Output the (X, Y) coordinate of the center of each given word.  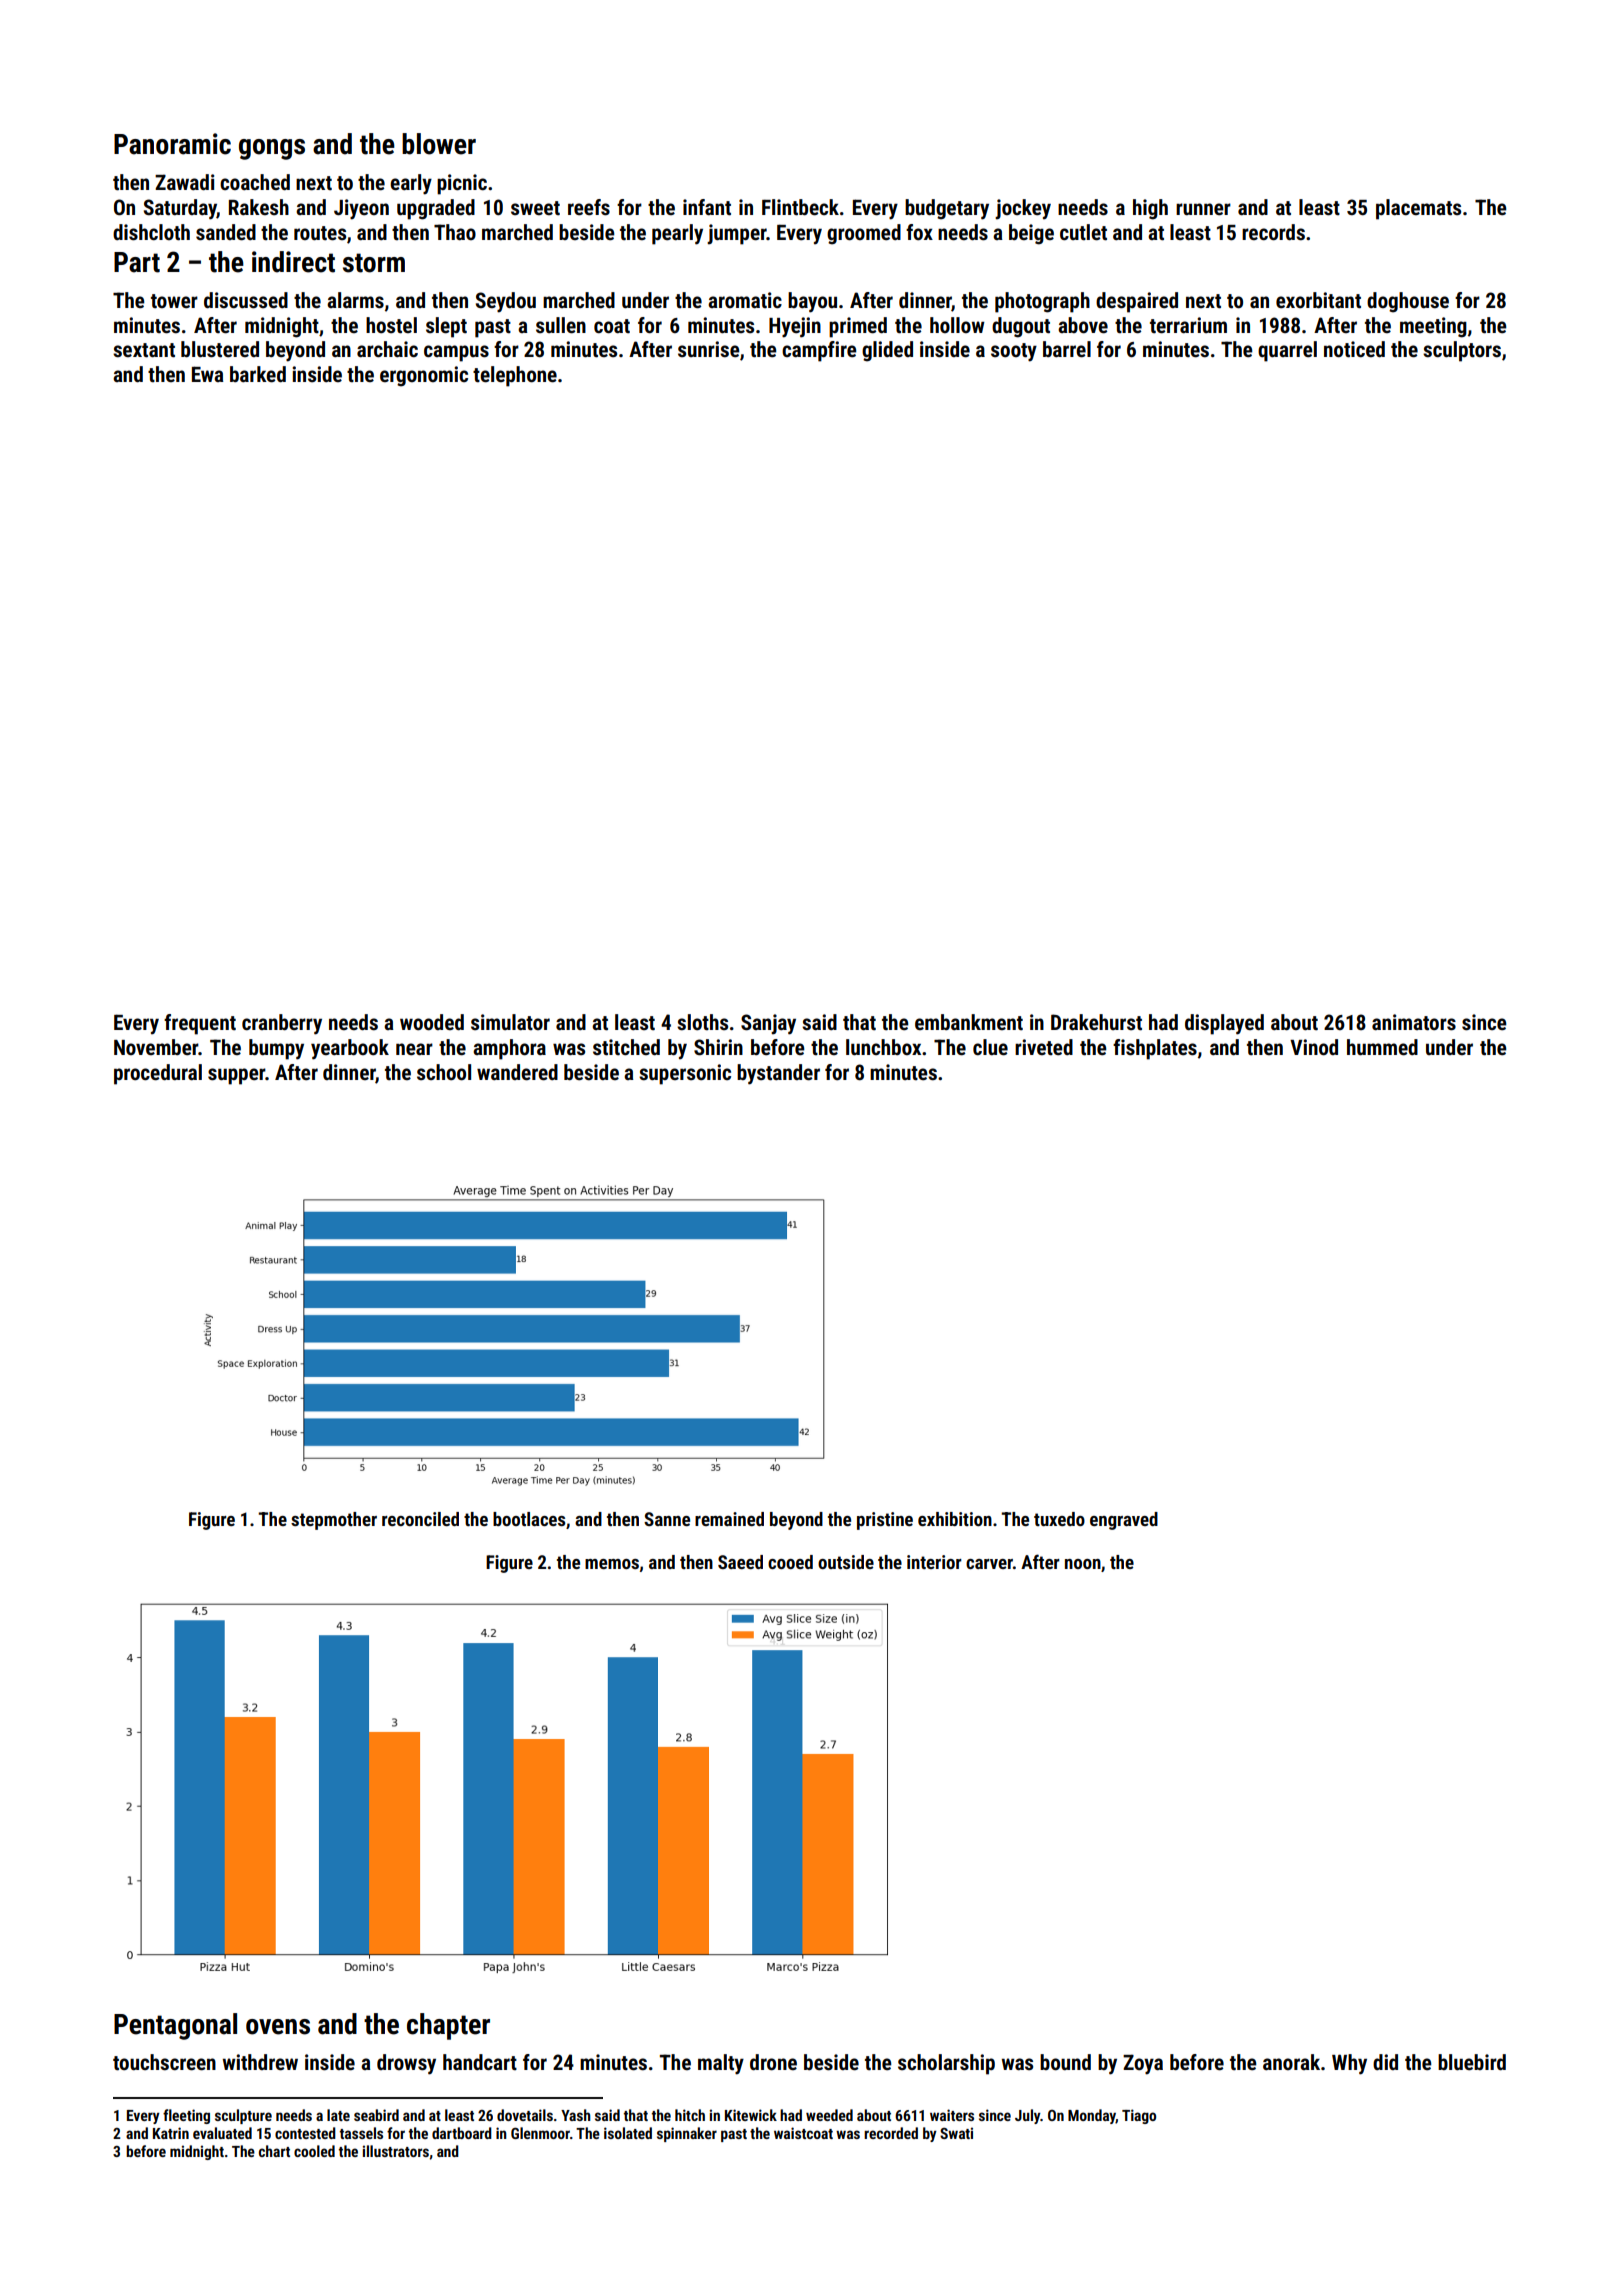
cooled (314, 2151)
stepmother (334, 1521)
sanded (226, 232)
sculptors (1462, 351)
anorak (1291, 2062)
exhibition (955, 1519)
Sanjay (768, 1024)
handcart (480, 2062)
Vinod (1314, 1047)
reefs (589, 207)
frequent (200, 1024)
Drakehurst (1096, 1022)
